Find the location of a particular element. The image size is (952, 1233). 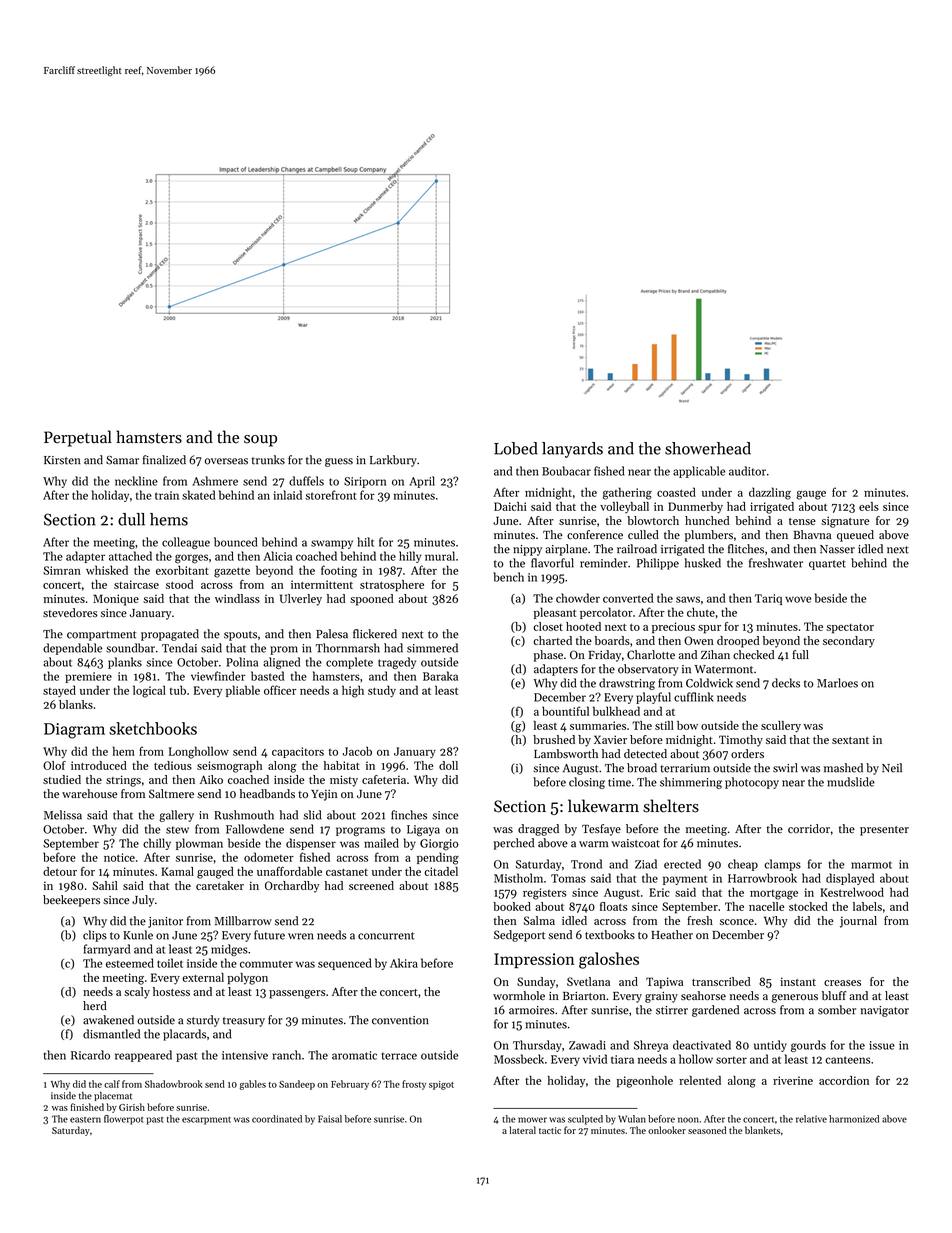

storefront is located at coordinates (330, 495).
